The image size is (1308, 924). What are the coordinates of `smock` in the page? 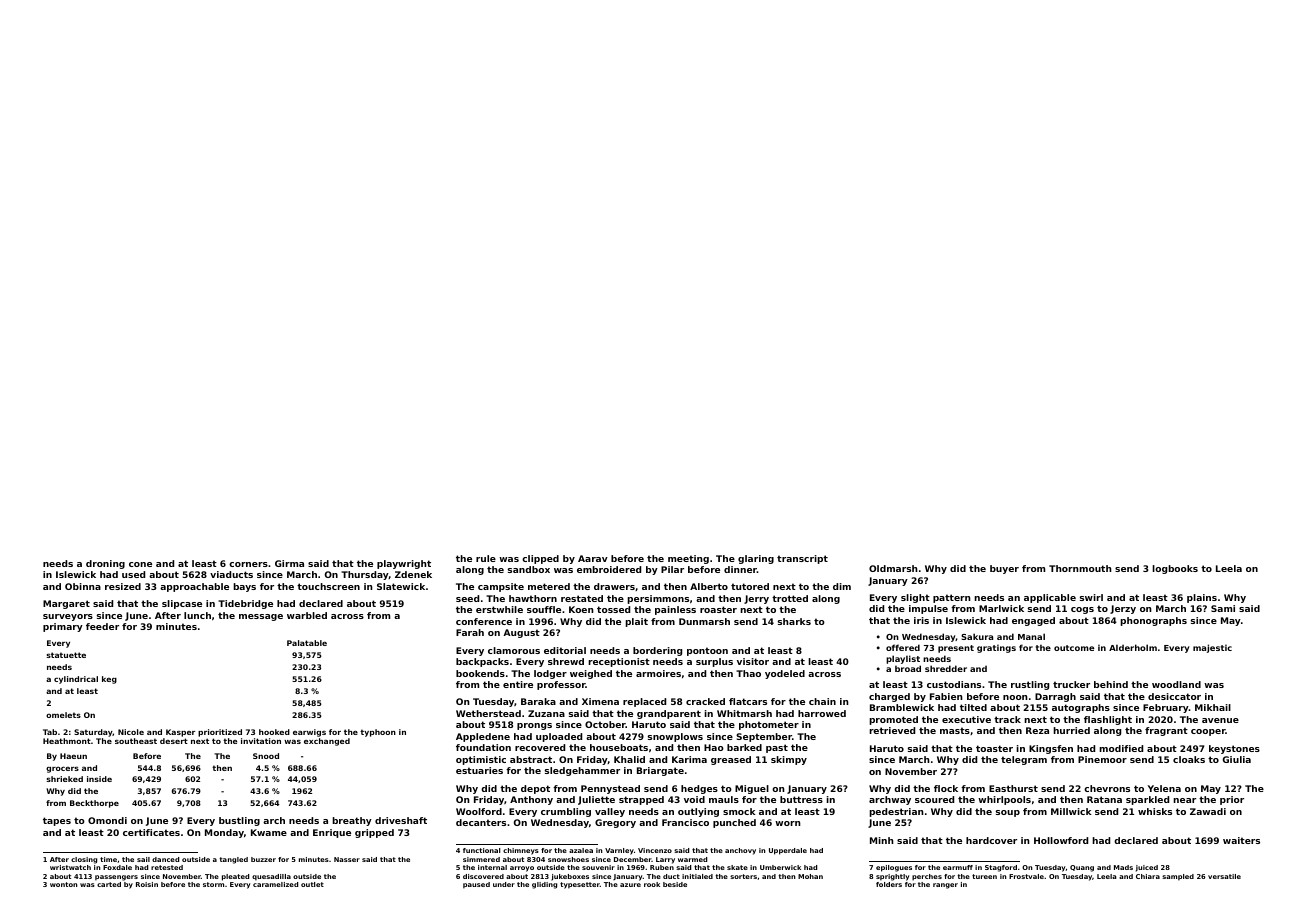 It's located at (739, 811).
